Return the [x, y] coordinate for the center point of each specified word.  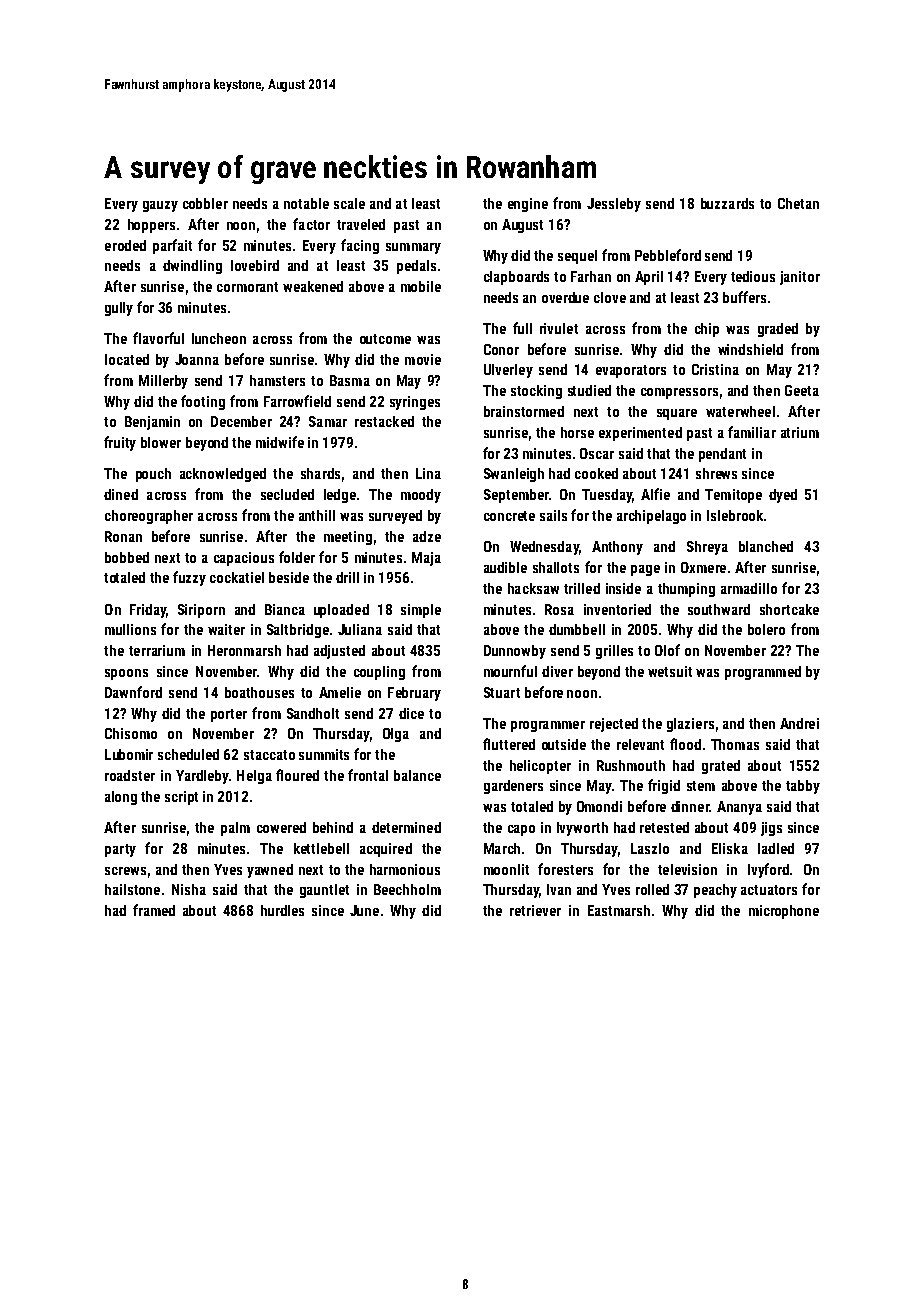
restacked [384, 421]
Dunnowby [515, 652]
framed [154, 910]
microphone [784, 912]
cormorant [247, 287]
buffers [744, 297]
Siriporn [201, 611]
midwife [280, 442]
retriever [535, 910]
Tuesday [607, 496]
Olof [667, 650]
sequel [577, 257]
